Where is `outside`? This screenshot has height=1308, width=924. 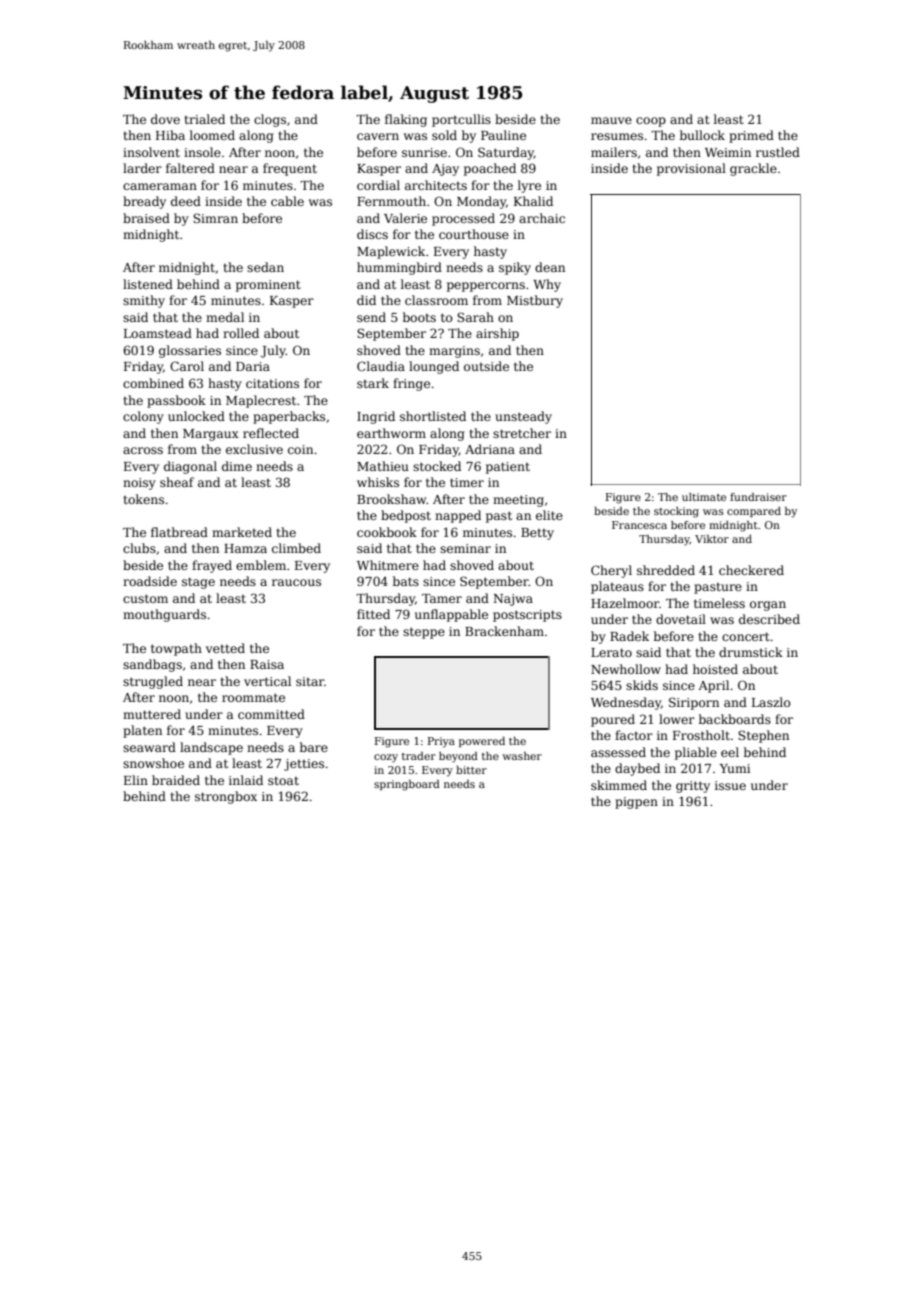
outside is located at coordinates (486, 366).
